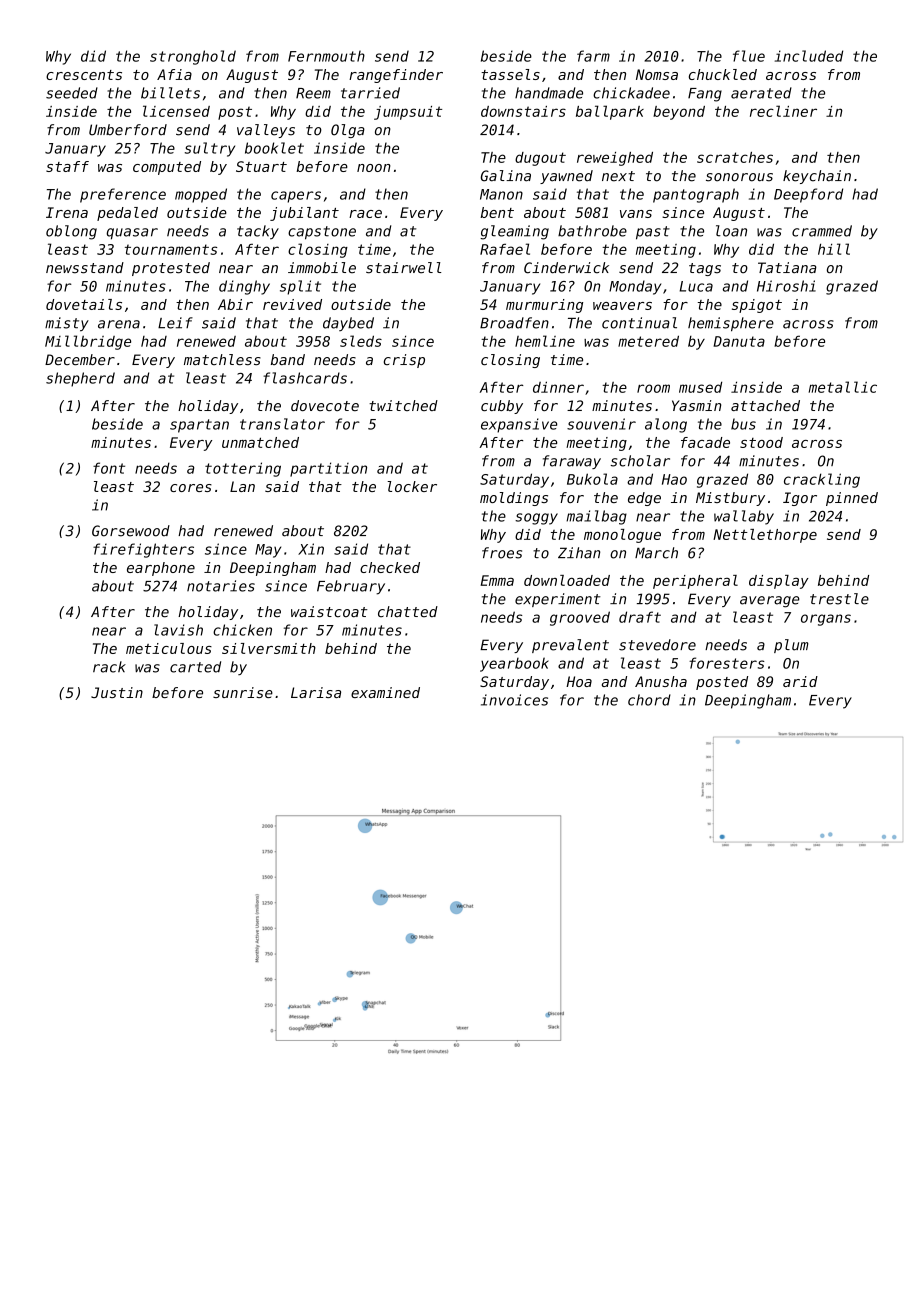 The height and width of the image is (1308, 924). What do you see at coordinates (80, 379) in the image?
I see `shepherd` at bounding box center [80, 379].
